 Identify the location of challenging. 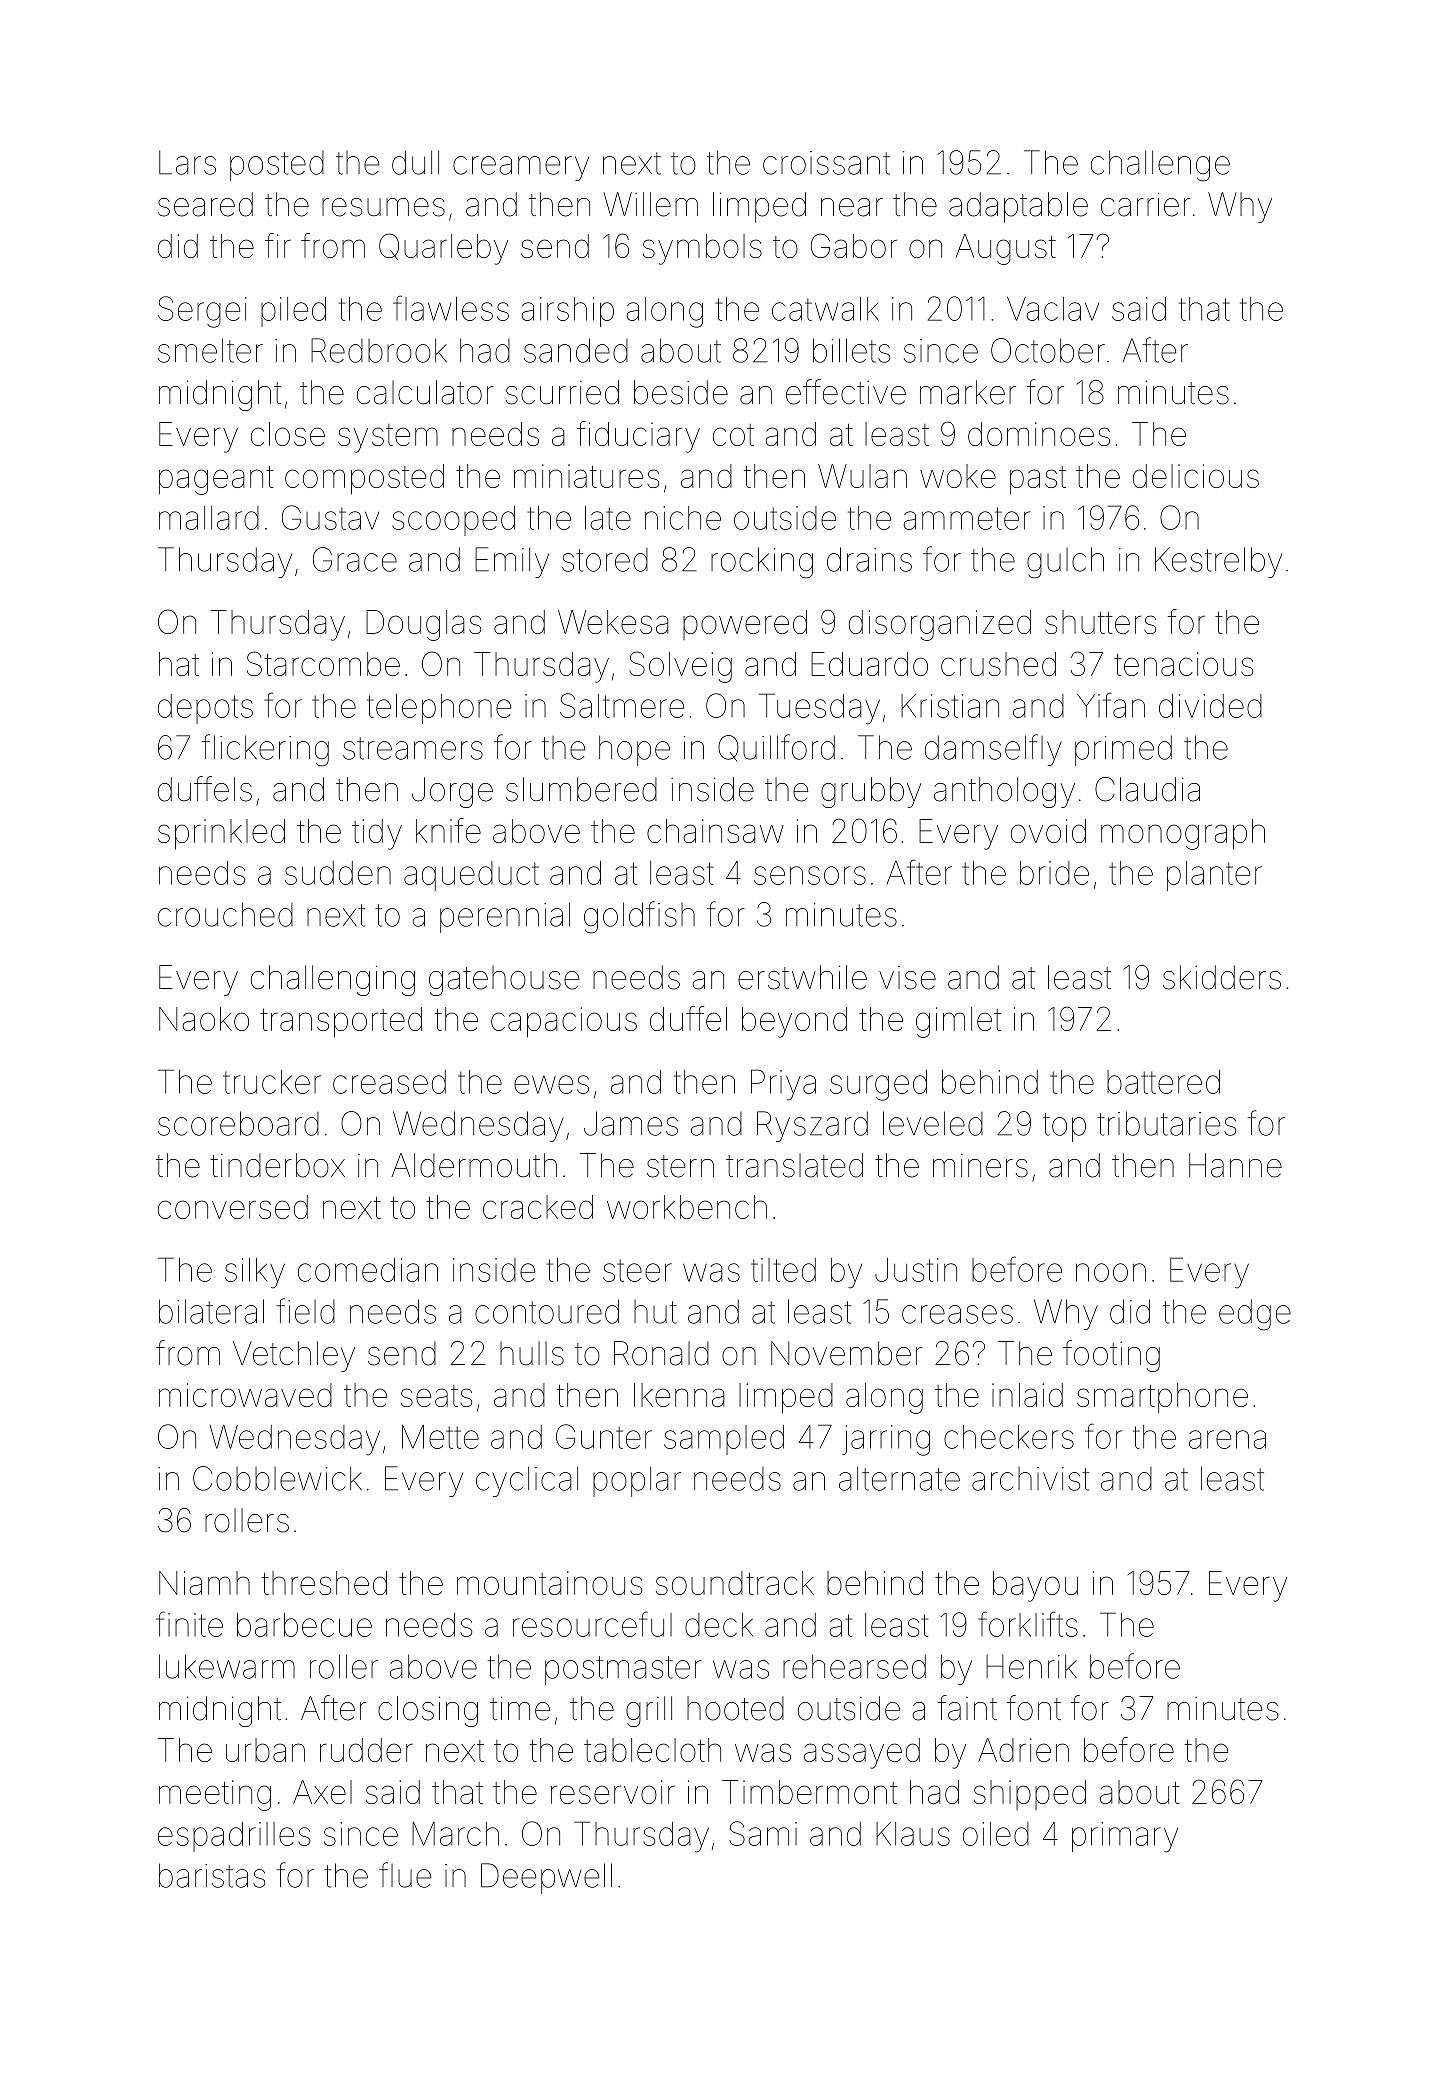
(333, 980).
